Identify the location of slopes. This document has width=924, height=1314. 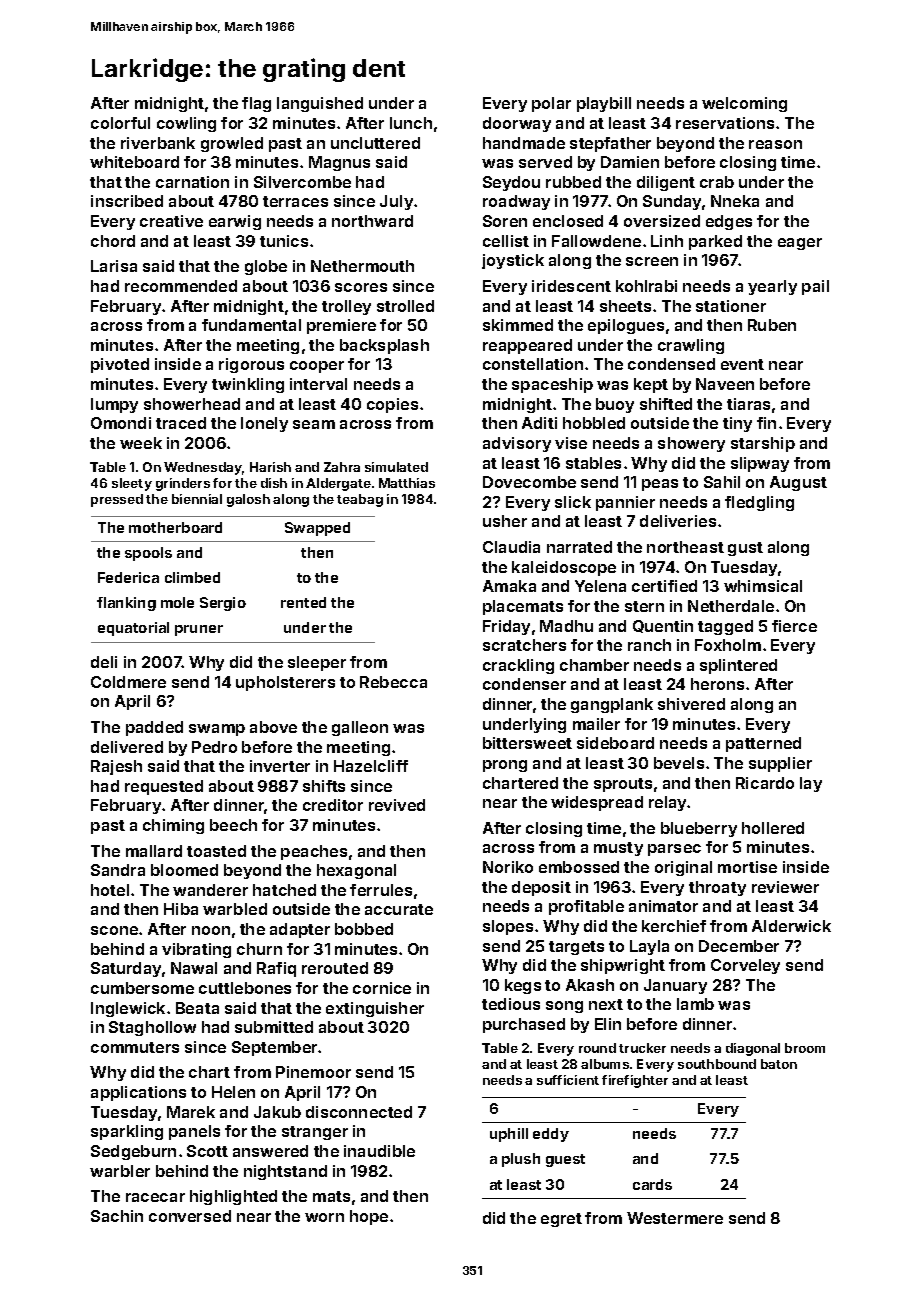
(508, 927).
